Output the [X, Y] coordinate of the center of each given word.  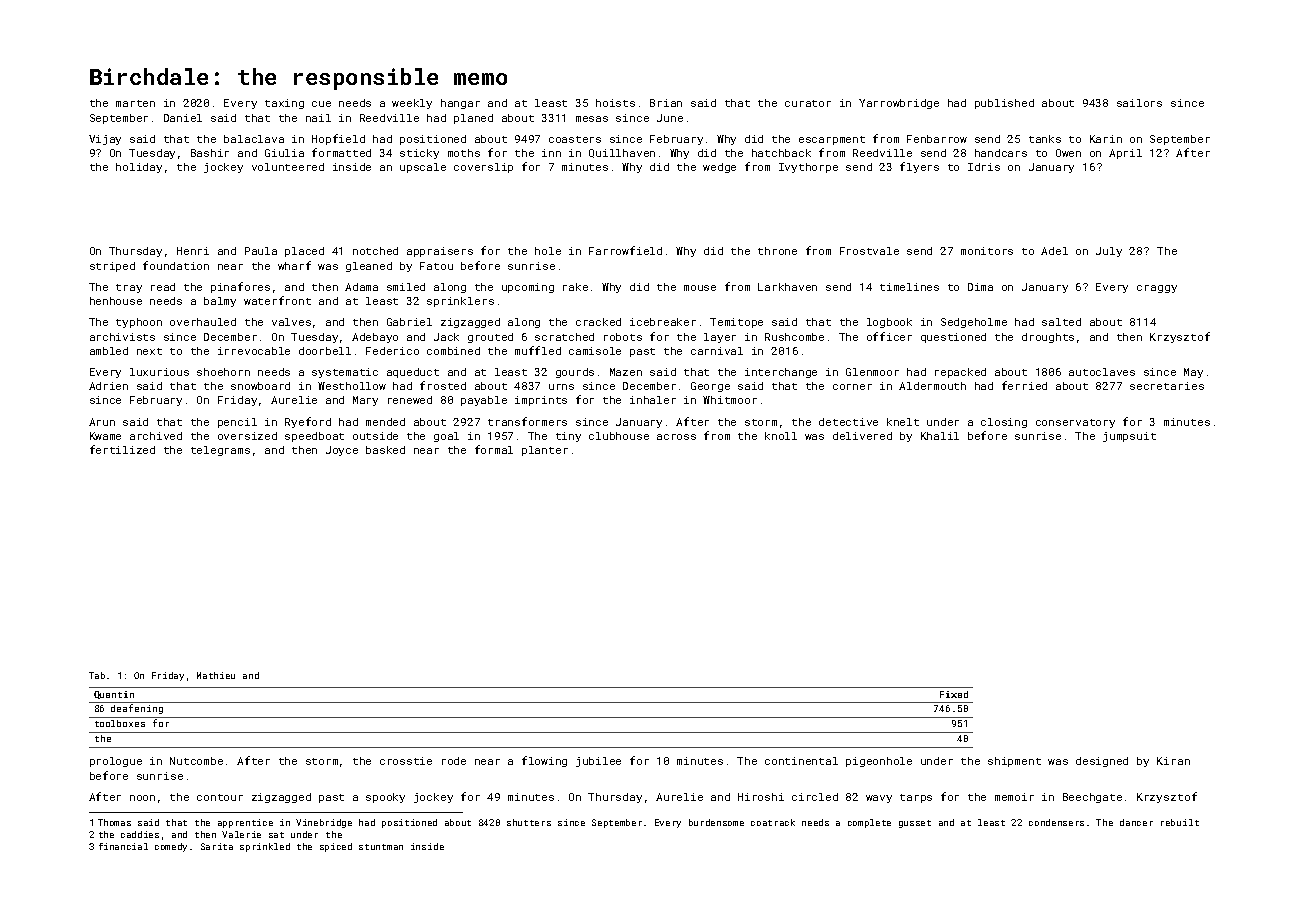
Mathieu [216, 675]
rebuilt [1180, 822]
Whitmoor [730, 400]
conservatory [1075, 423]
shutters [529, 822]
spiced [336, 847]
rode [454, 761]
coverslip [483, 168]
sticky [419, 154]
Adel [1054, 251]
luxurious [159, 372]
